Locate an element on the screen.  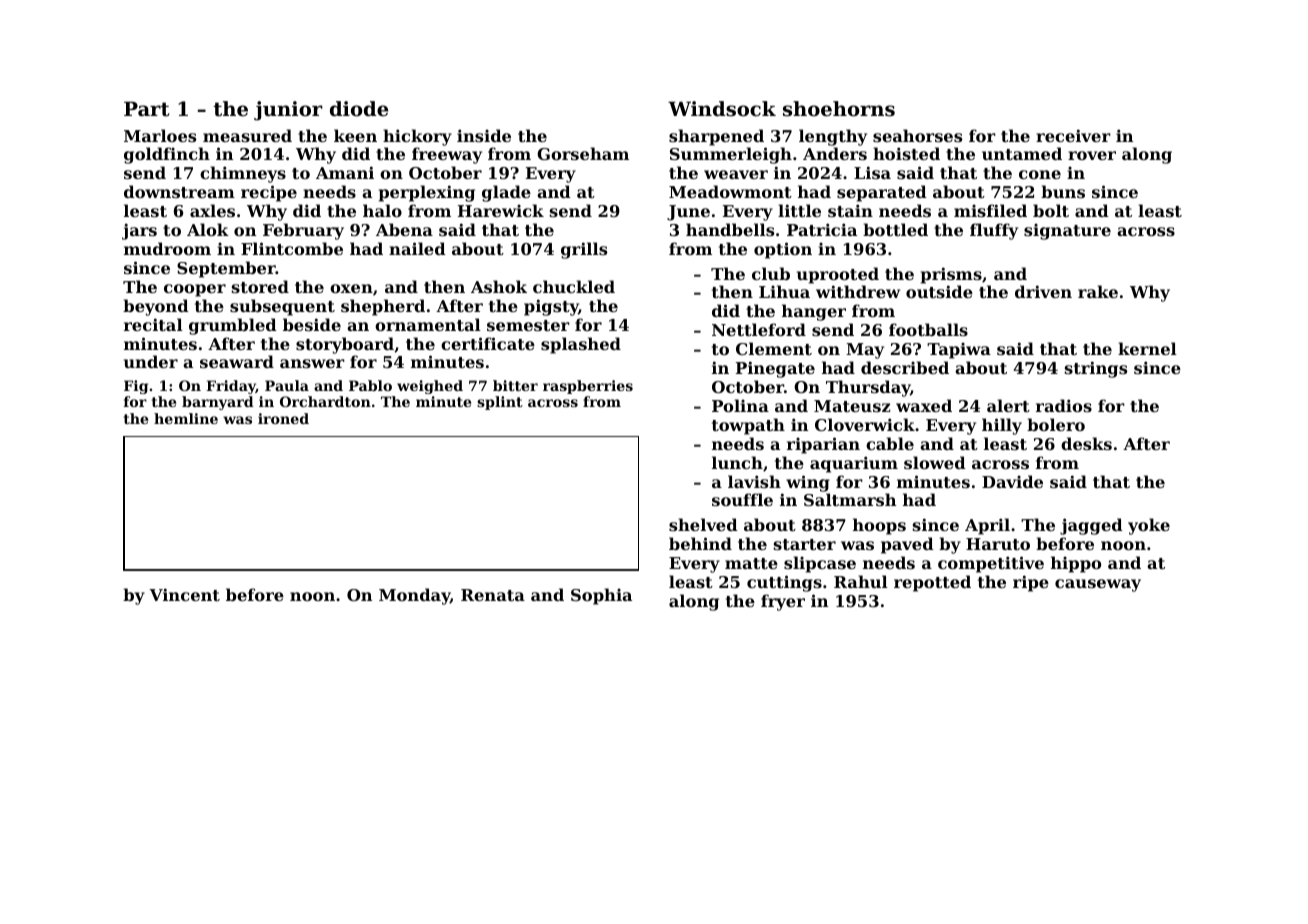
paved is located at coordinates (907, 545).
